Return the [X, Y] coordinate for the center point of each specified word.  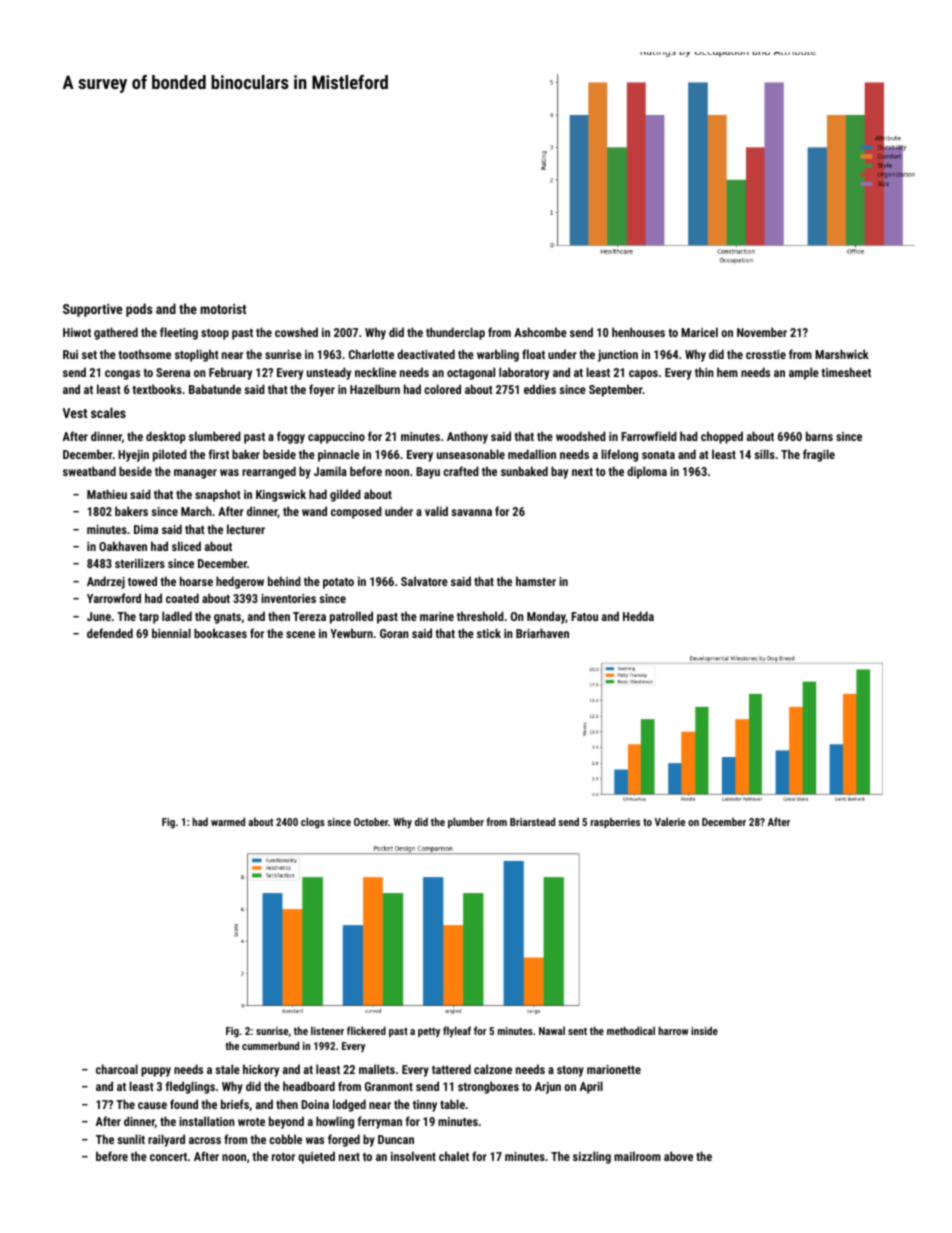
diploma [647, 472]
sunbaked [524, 471]
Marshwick [842, 354]
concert [168, 1157]
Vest [75, 413]
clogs [313, 823]
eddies [540, 389]
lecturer [246, 529]
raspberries [615, 823]
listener [327, 1030]
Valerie [670, 821]
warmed [228, 821]
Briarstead [532, 821]
